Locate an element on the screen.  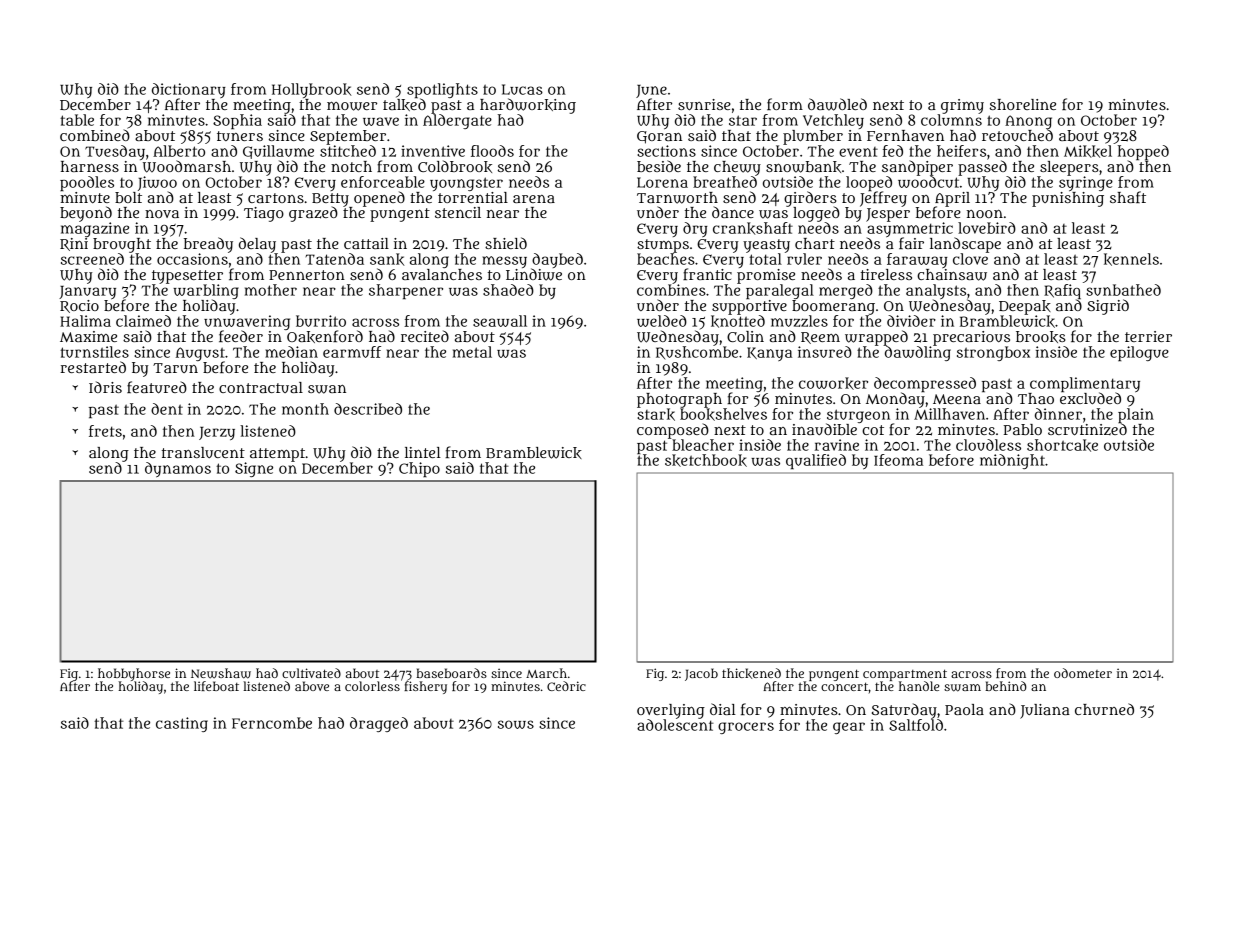
Anong is located at coordinates (1028, 122).
